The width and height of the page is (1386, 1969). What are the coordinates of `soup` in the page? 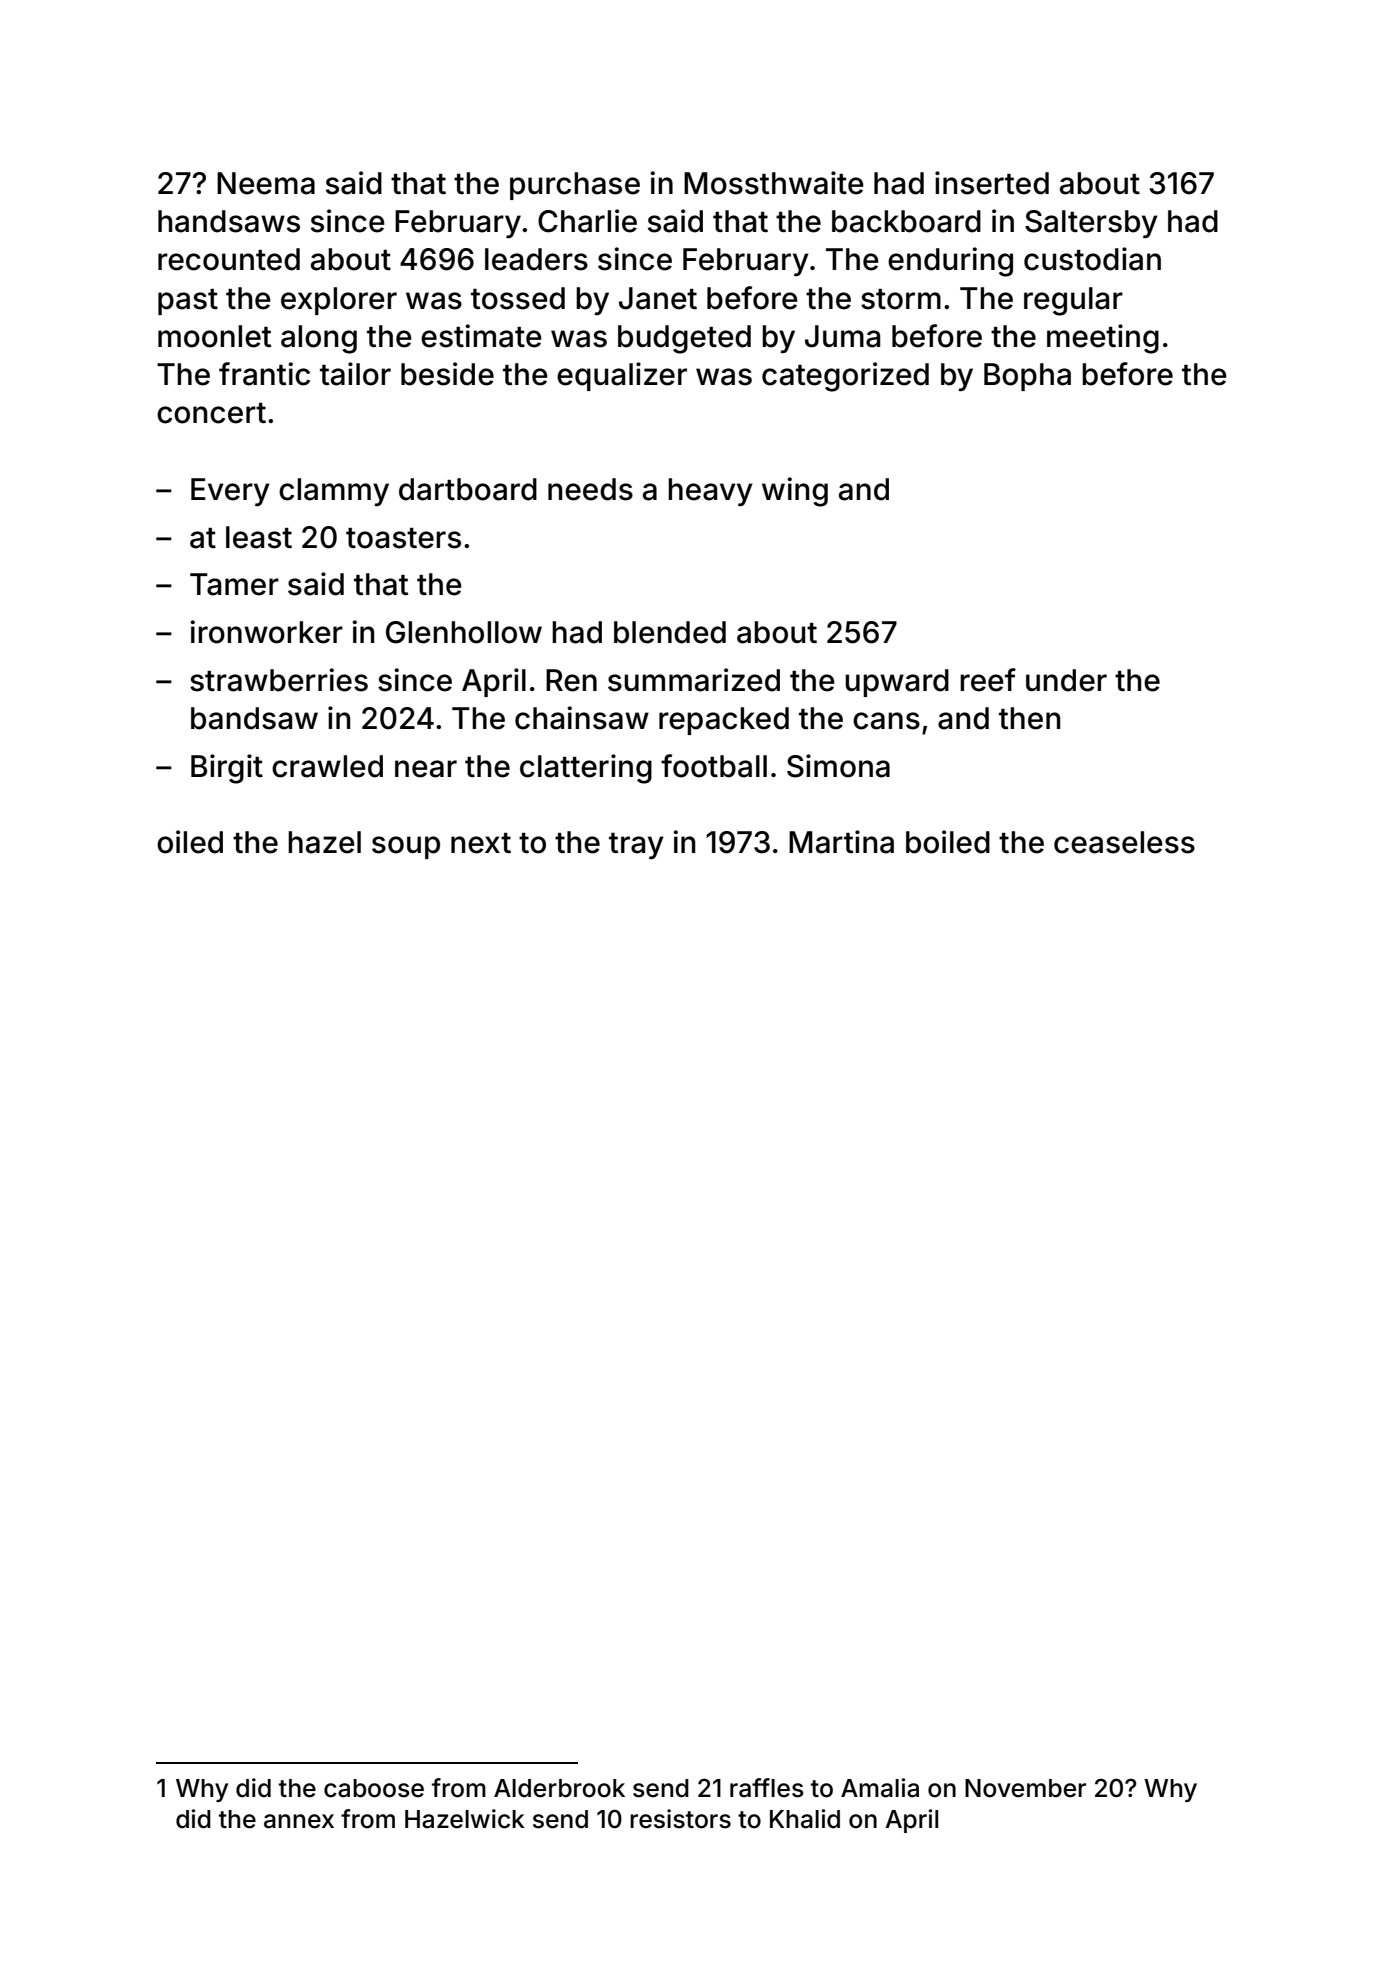 It's located at (406, 847).
